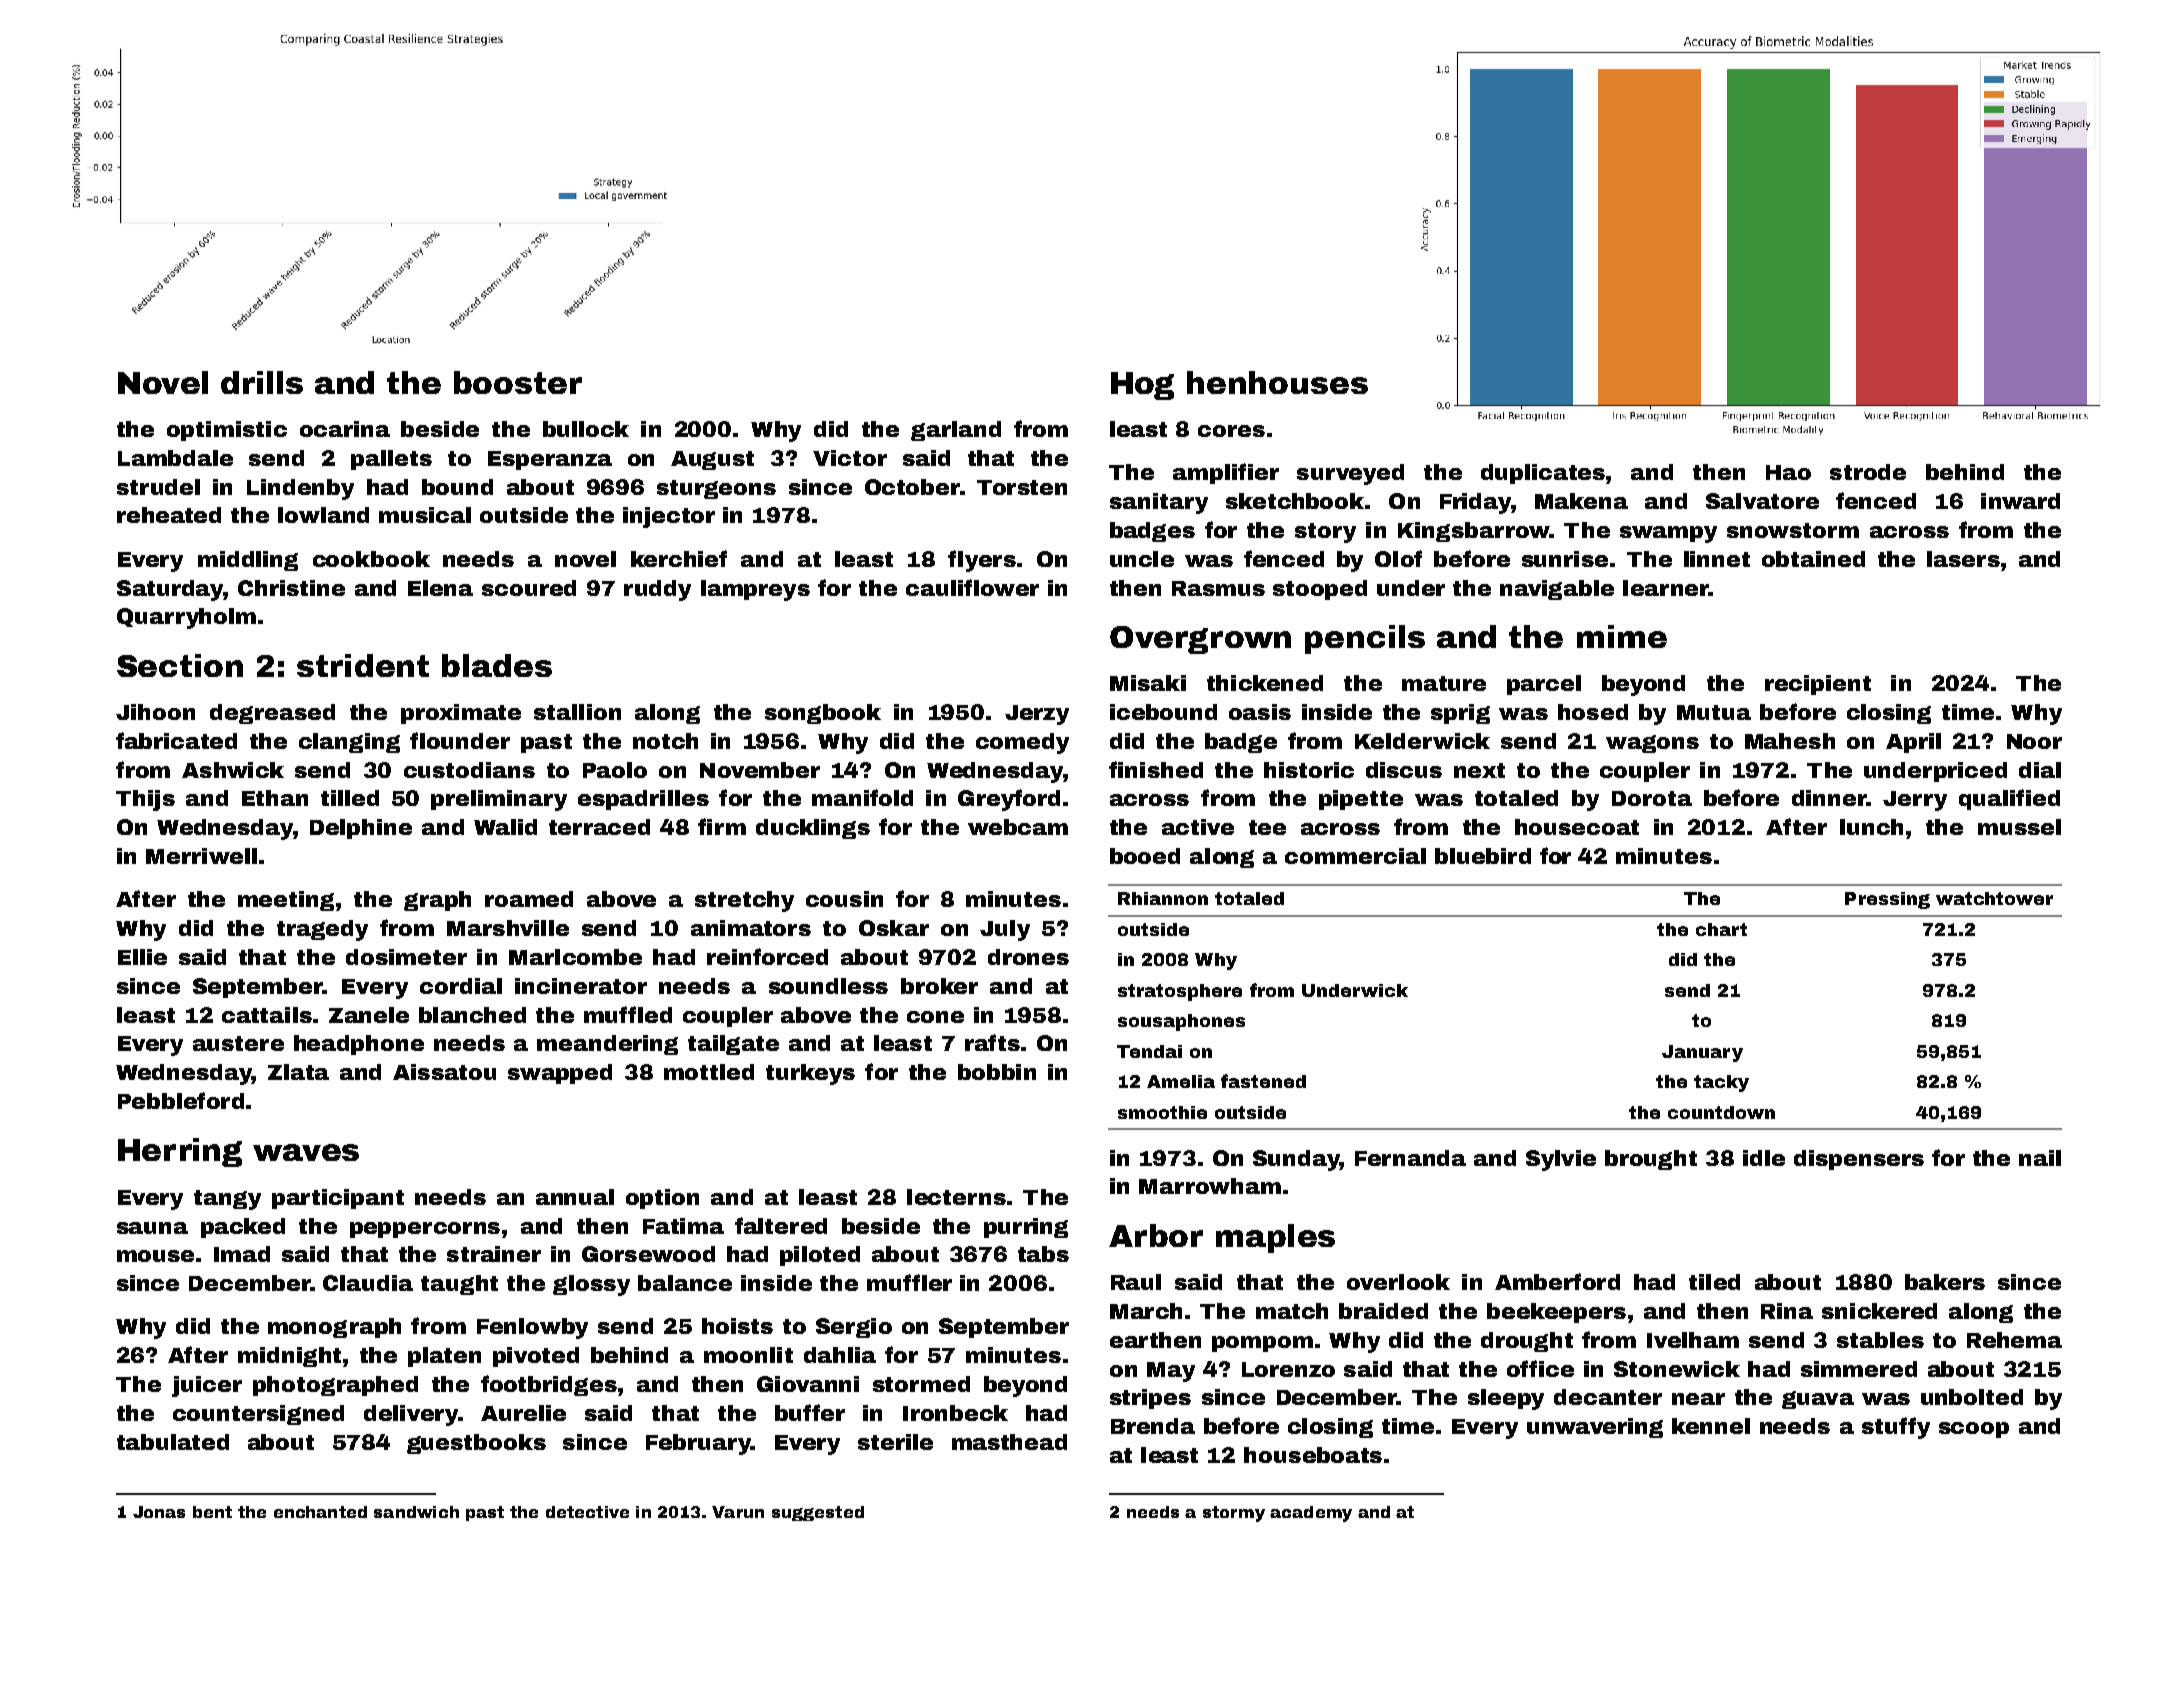  I want to click on swampy, so click(1668, 534).
